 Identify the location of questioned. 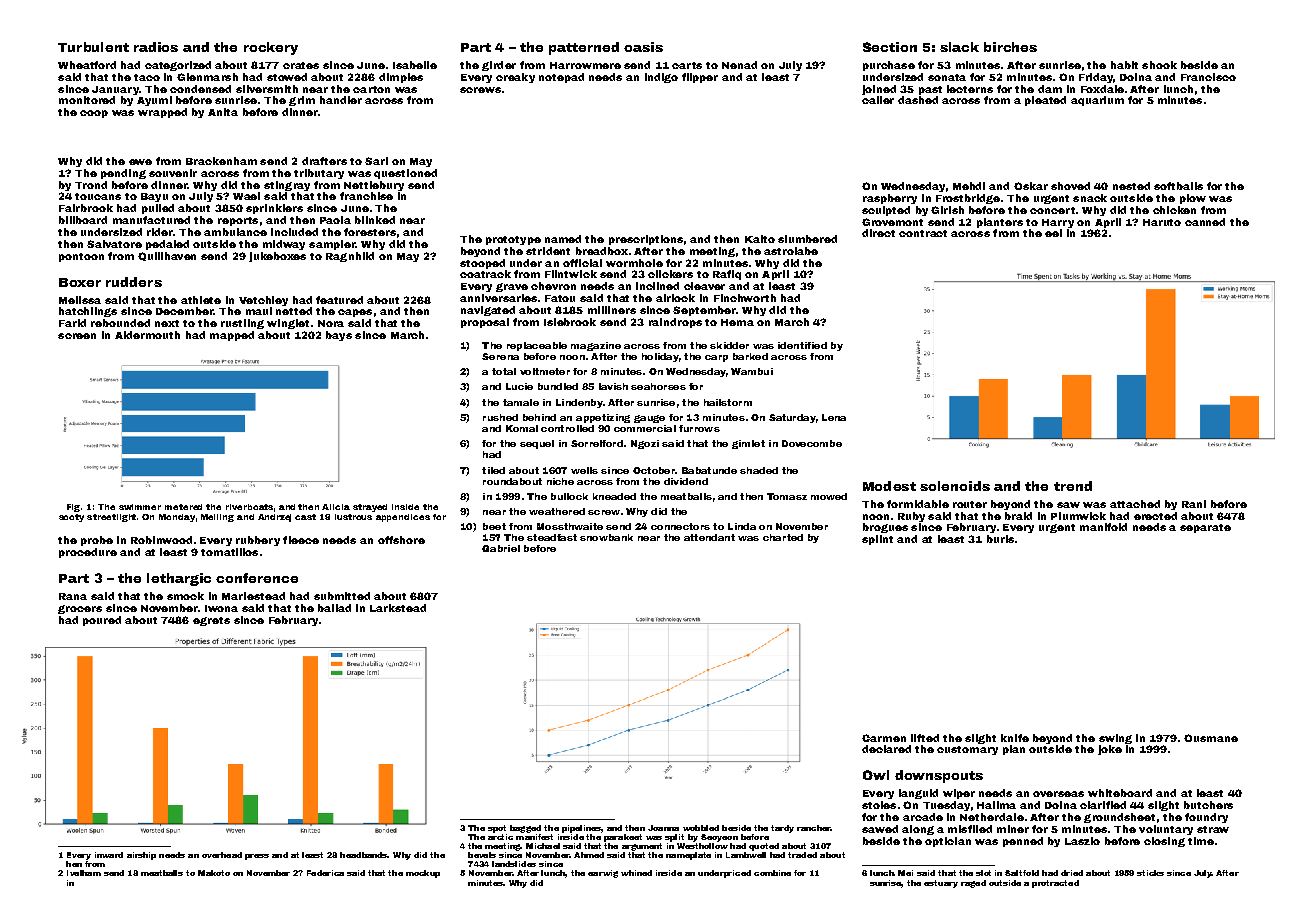
(405, 174).
